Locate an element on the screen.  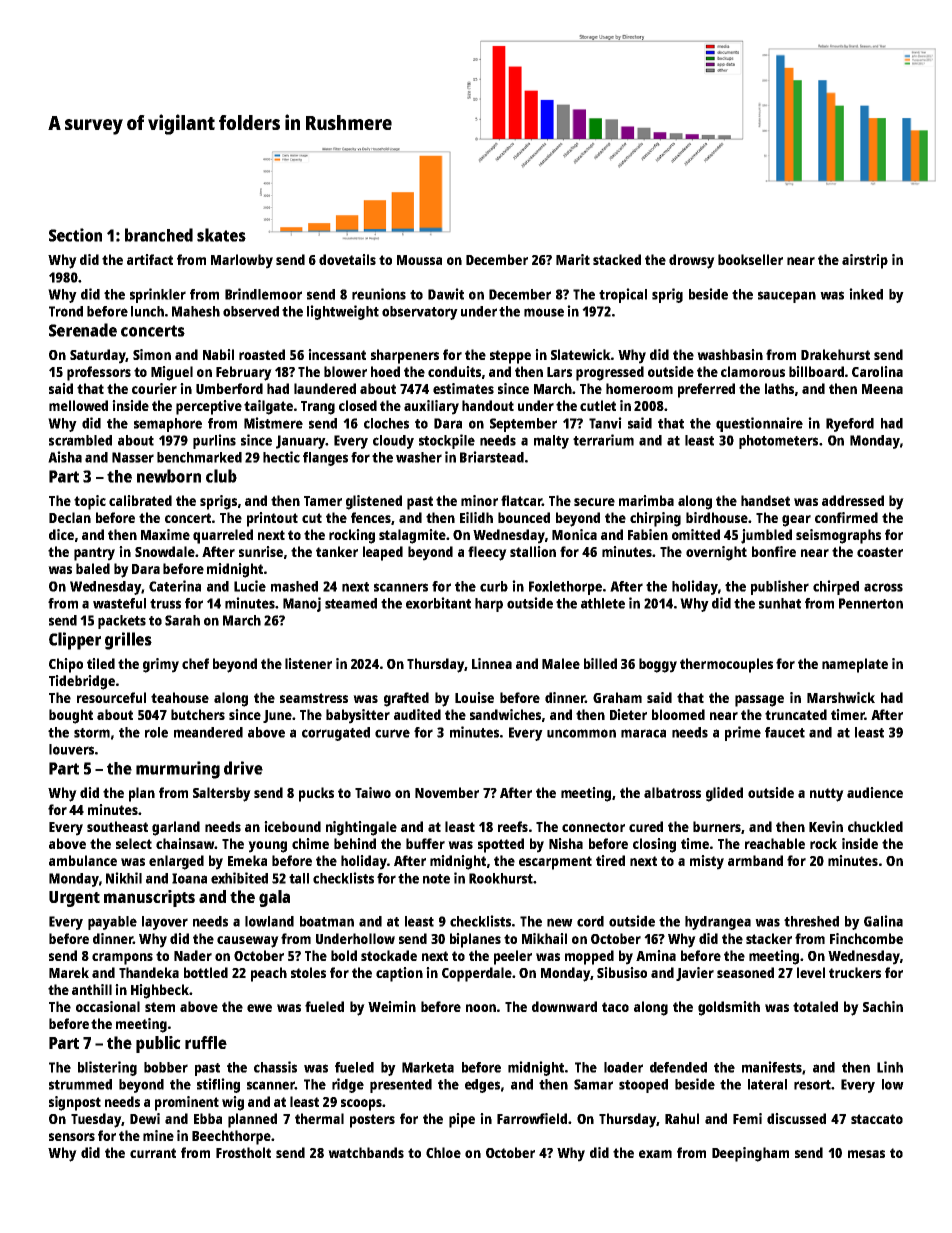
sandwiches is located at coordinates (505, 714).
